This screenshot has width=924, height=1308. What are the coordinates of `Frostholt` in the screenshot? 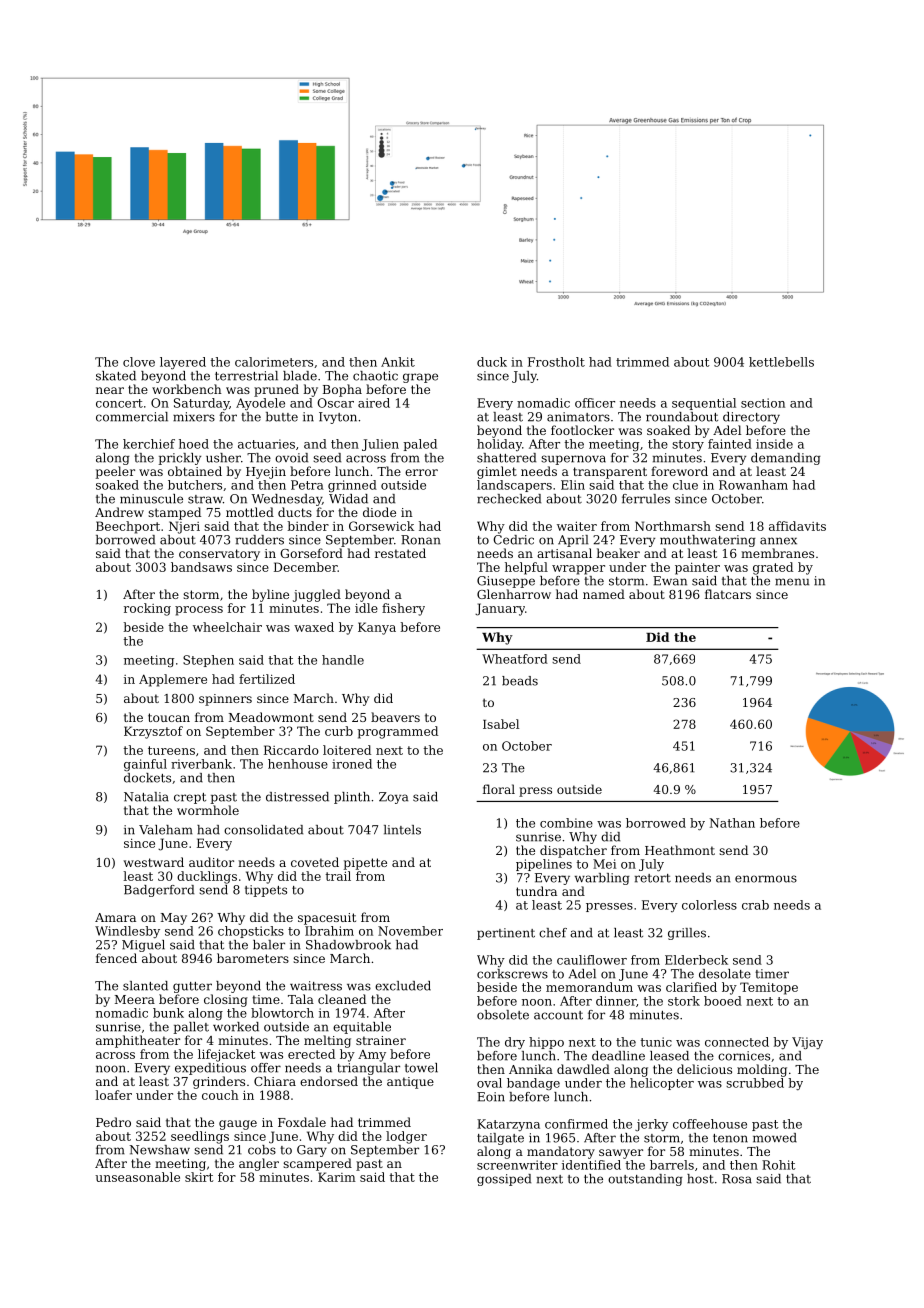 It's located at (556, 362).
